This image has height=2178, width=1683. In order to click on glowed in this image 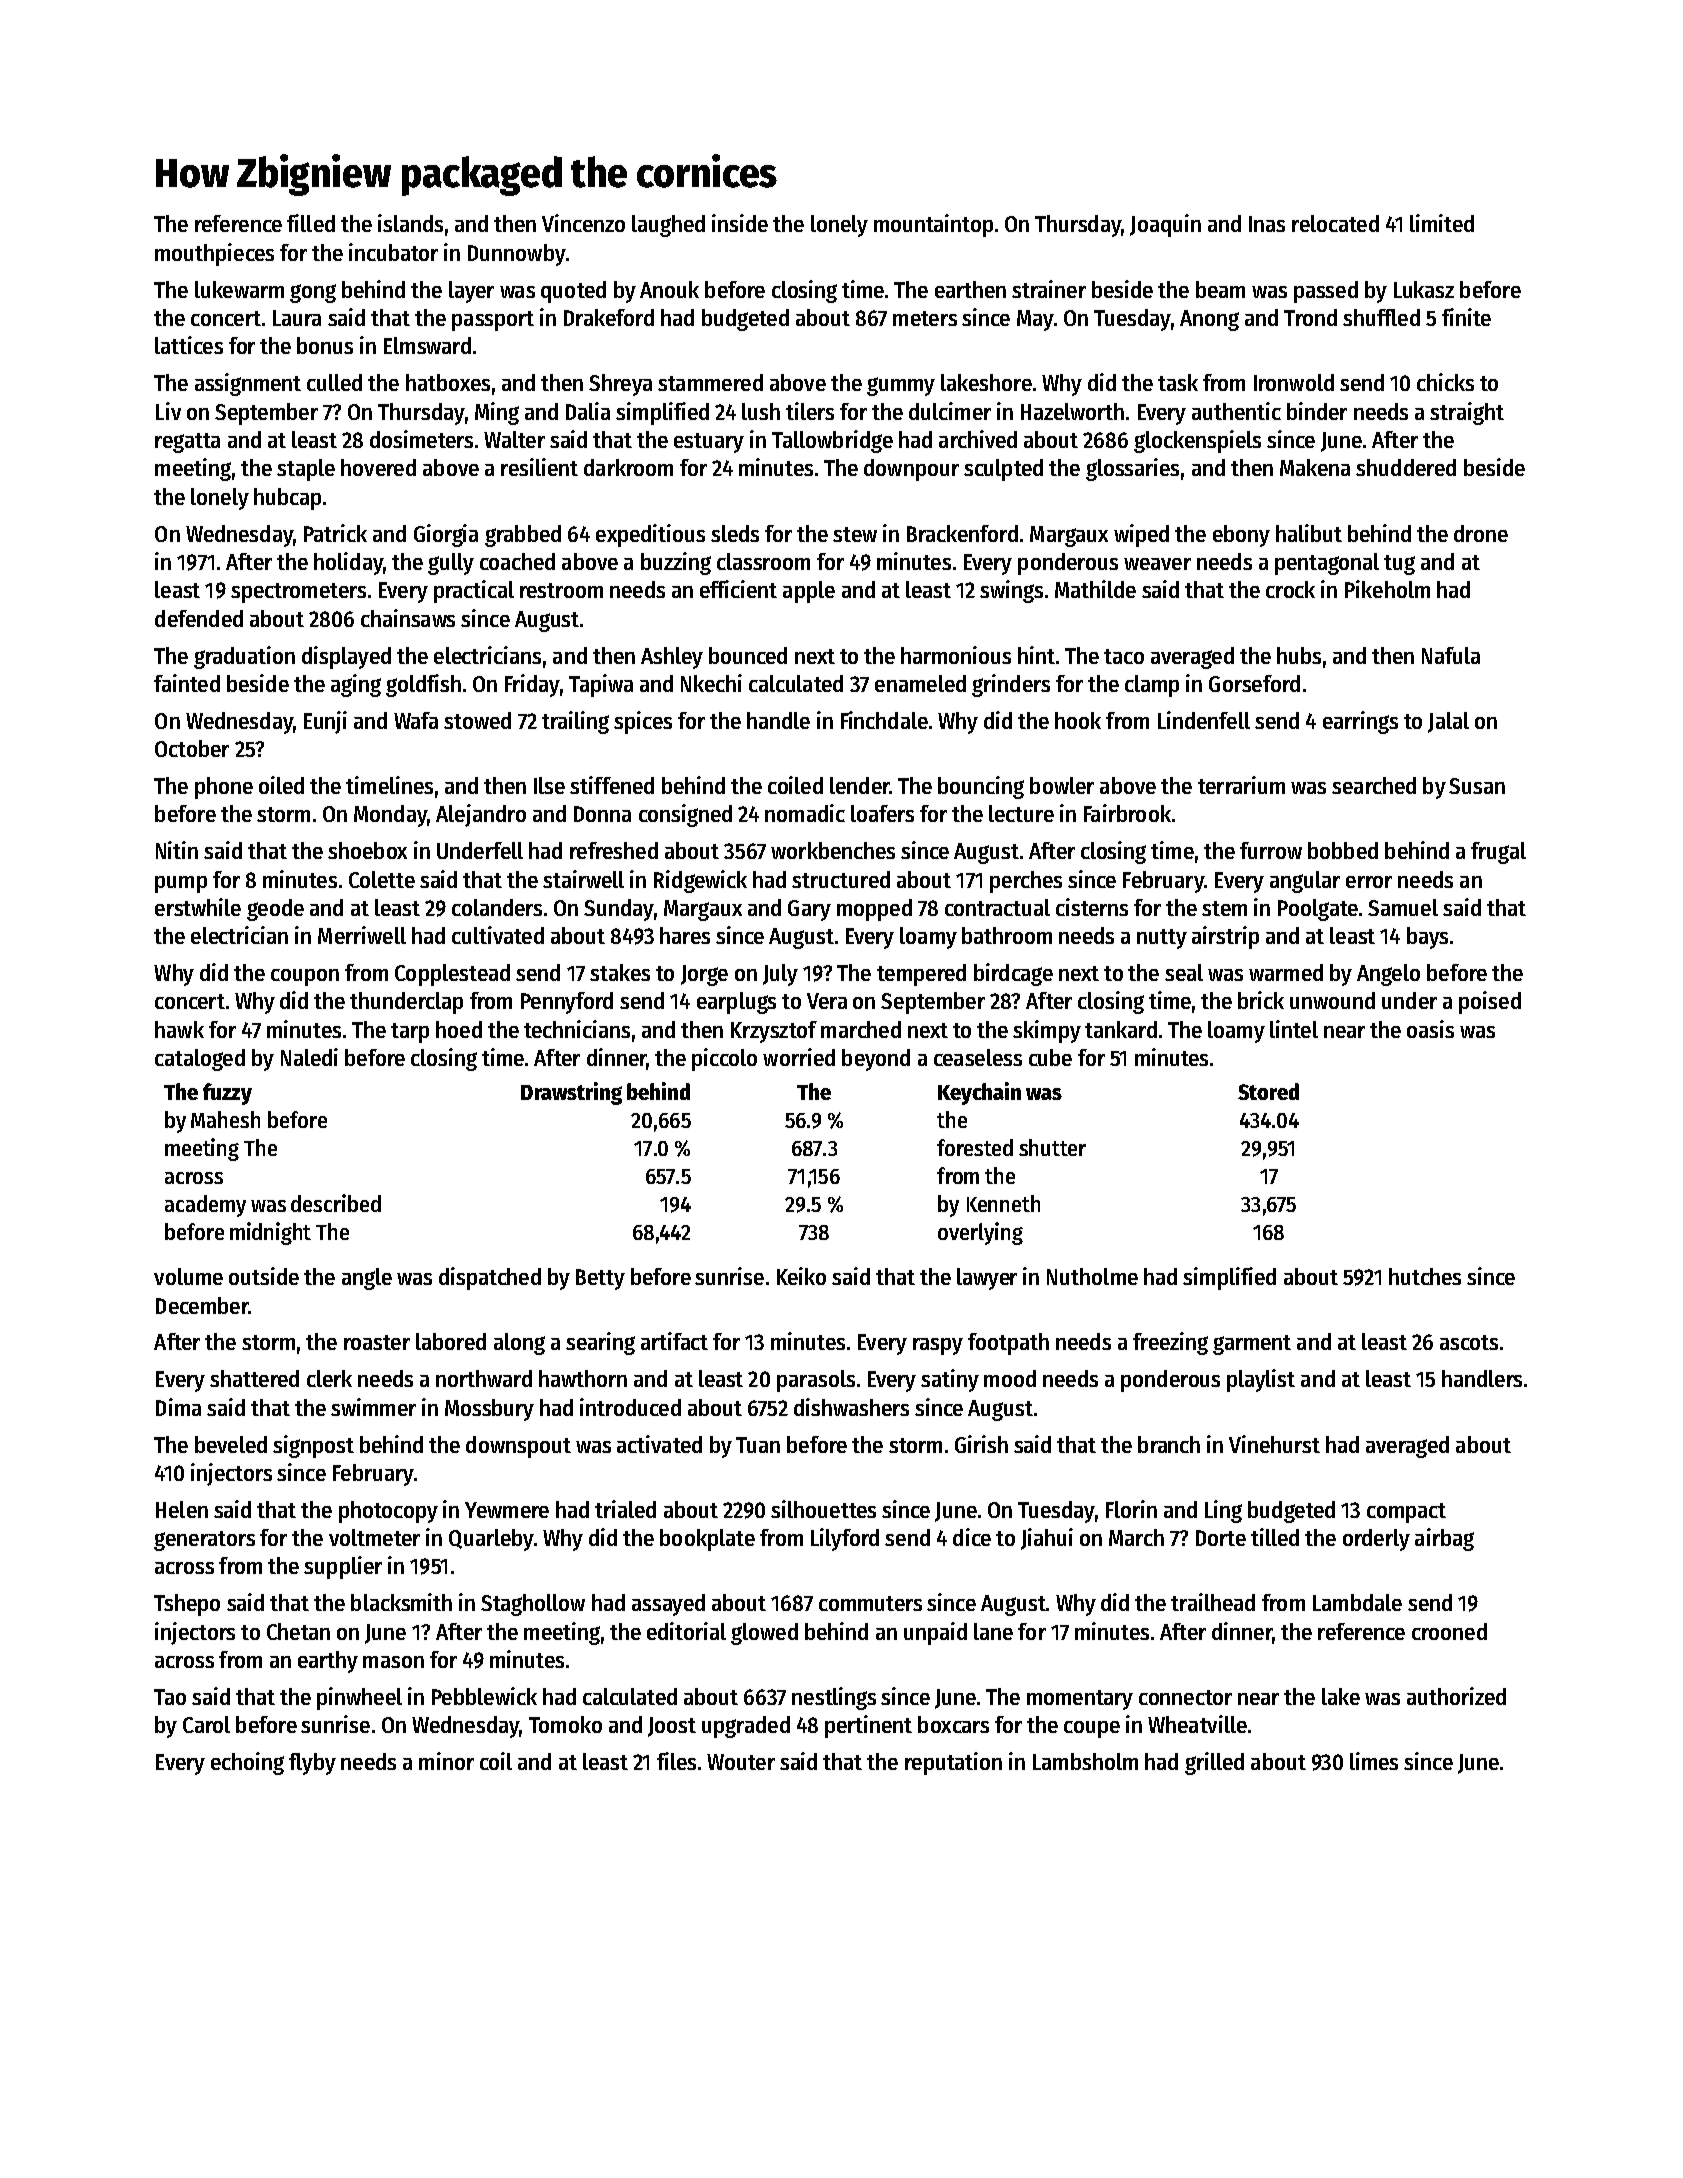, I will do `click(764, 1634)`.
